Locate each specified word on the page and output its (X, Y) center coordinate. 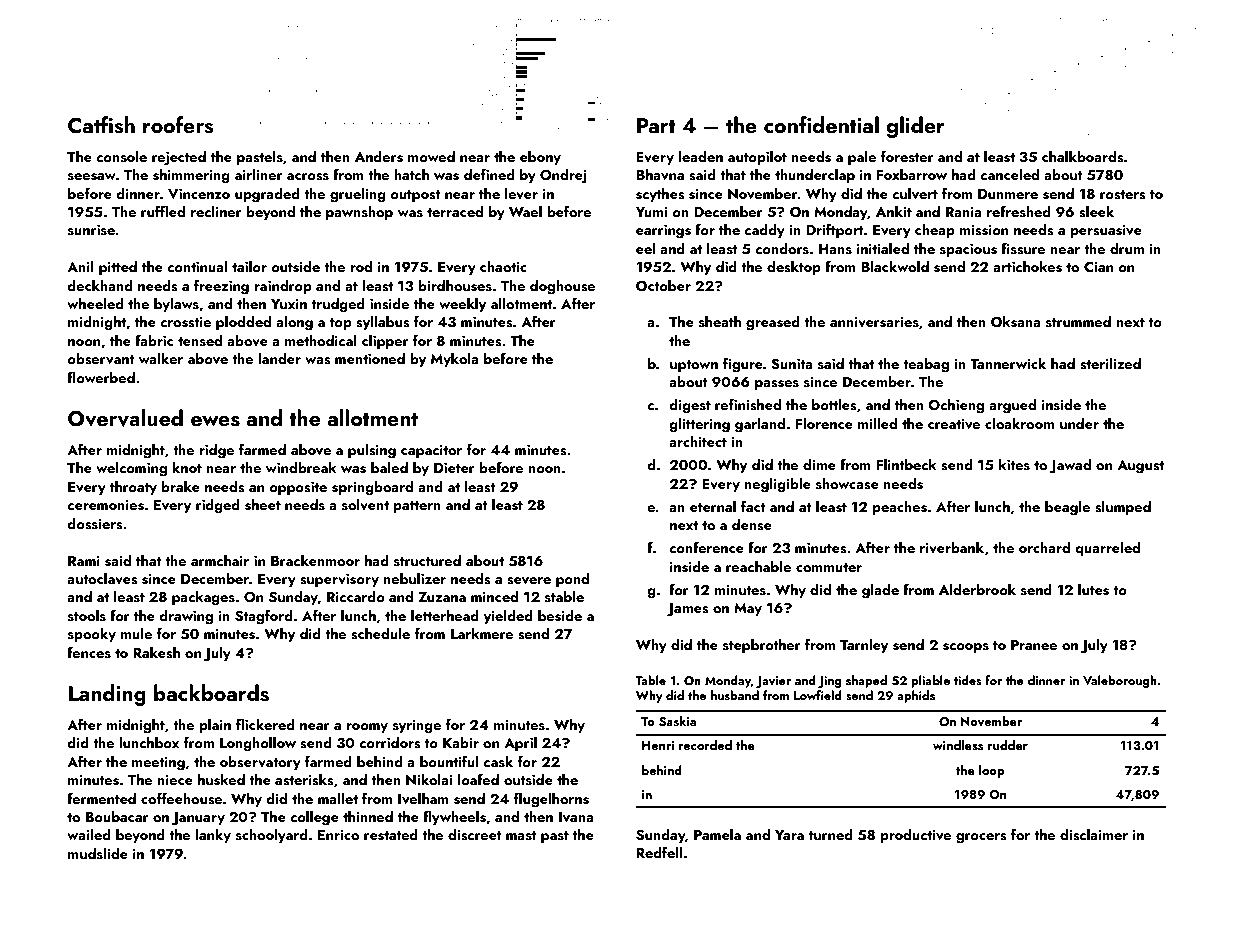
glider (915, 127)
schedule (380, 634)
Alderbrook (977, 589)
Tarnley (864, 646)
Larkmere (482, 633)
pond (572, 580)
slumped (1123, 508)
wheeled (95, 303)
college (314, 818)
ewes (215, 421)
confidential (821, 124)
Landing (107, 695)
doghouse (562, 287)
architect (698, 441)
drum (1127, 248)
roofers (178, 125)
